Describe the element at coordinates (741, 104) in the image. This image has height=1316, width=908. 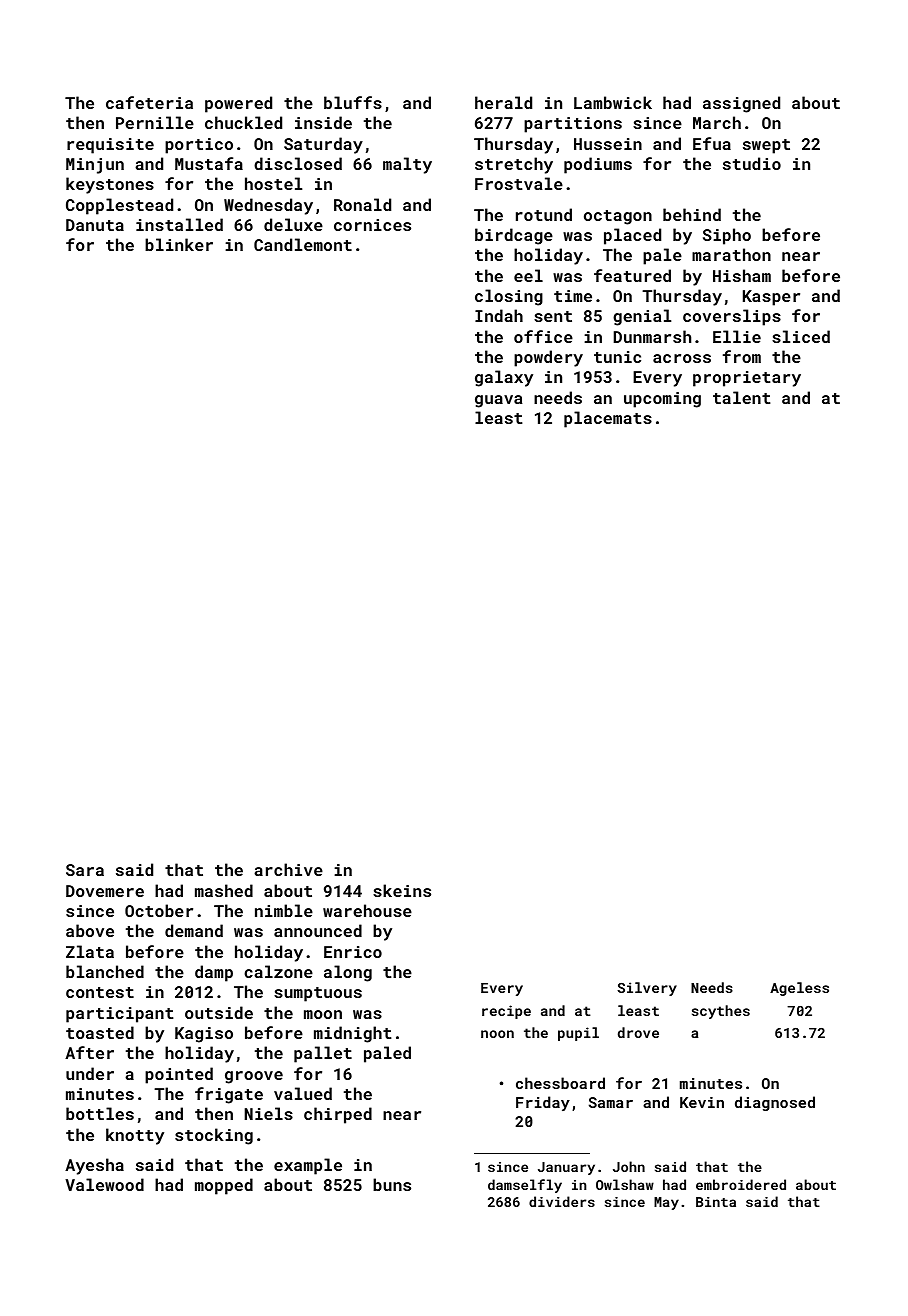
I see `assigned` at that location.
